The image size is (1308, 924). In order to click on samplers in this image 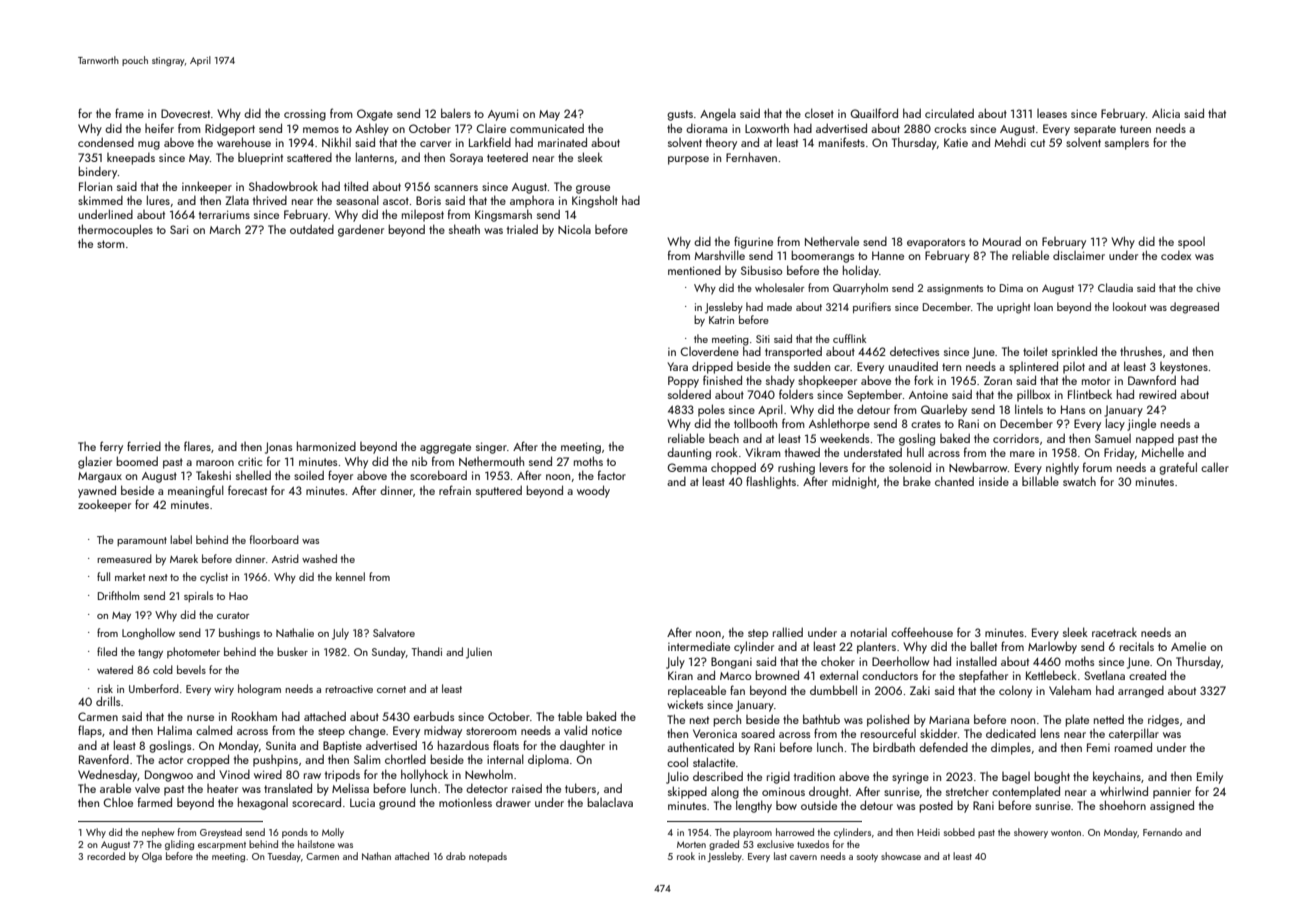, I will do `click(1127, 143)`.
